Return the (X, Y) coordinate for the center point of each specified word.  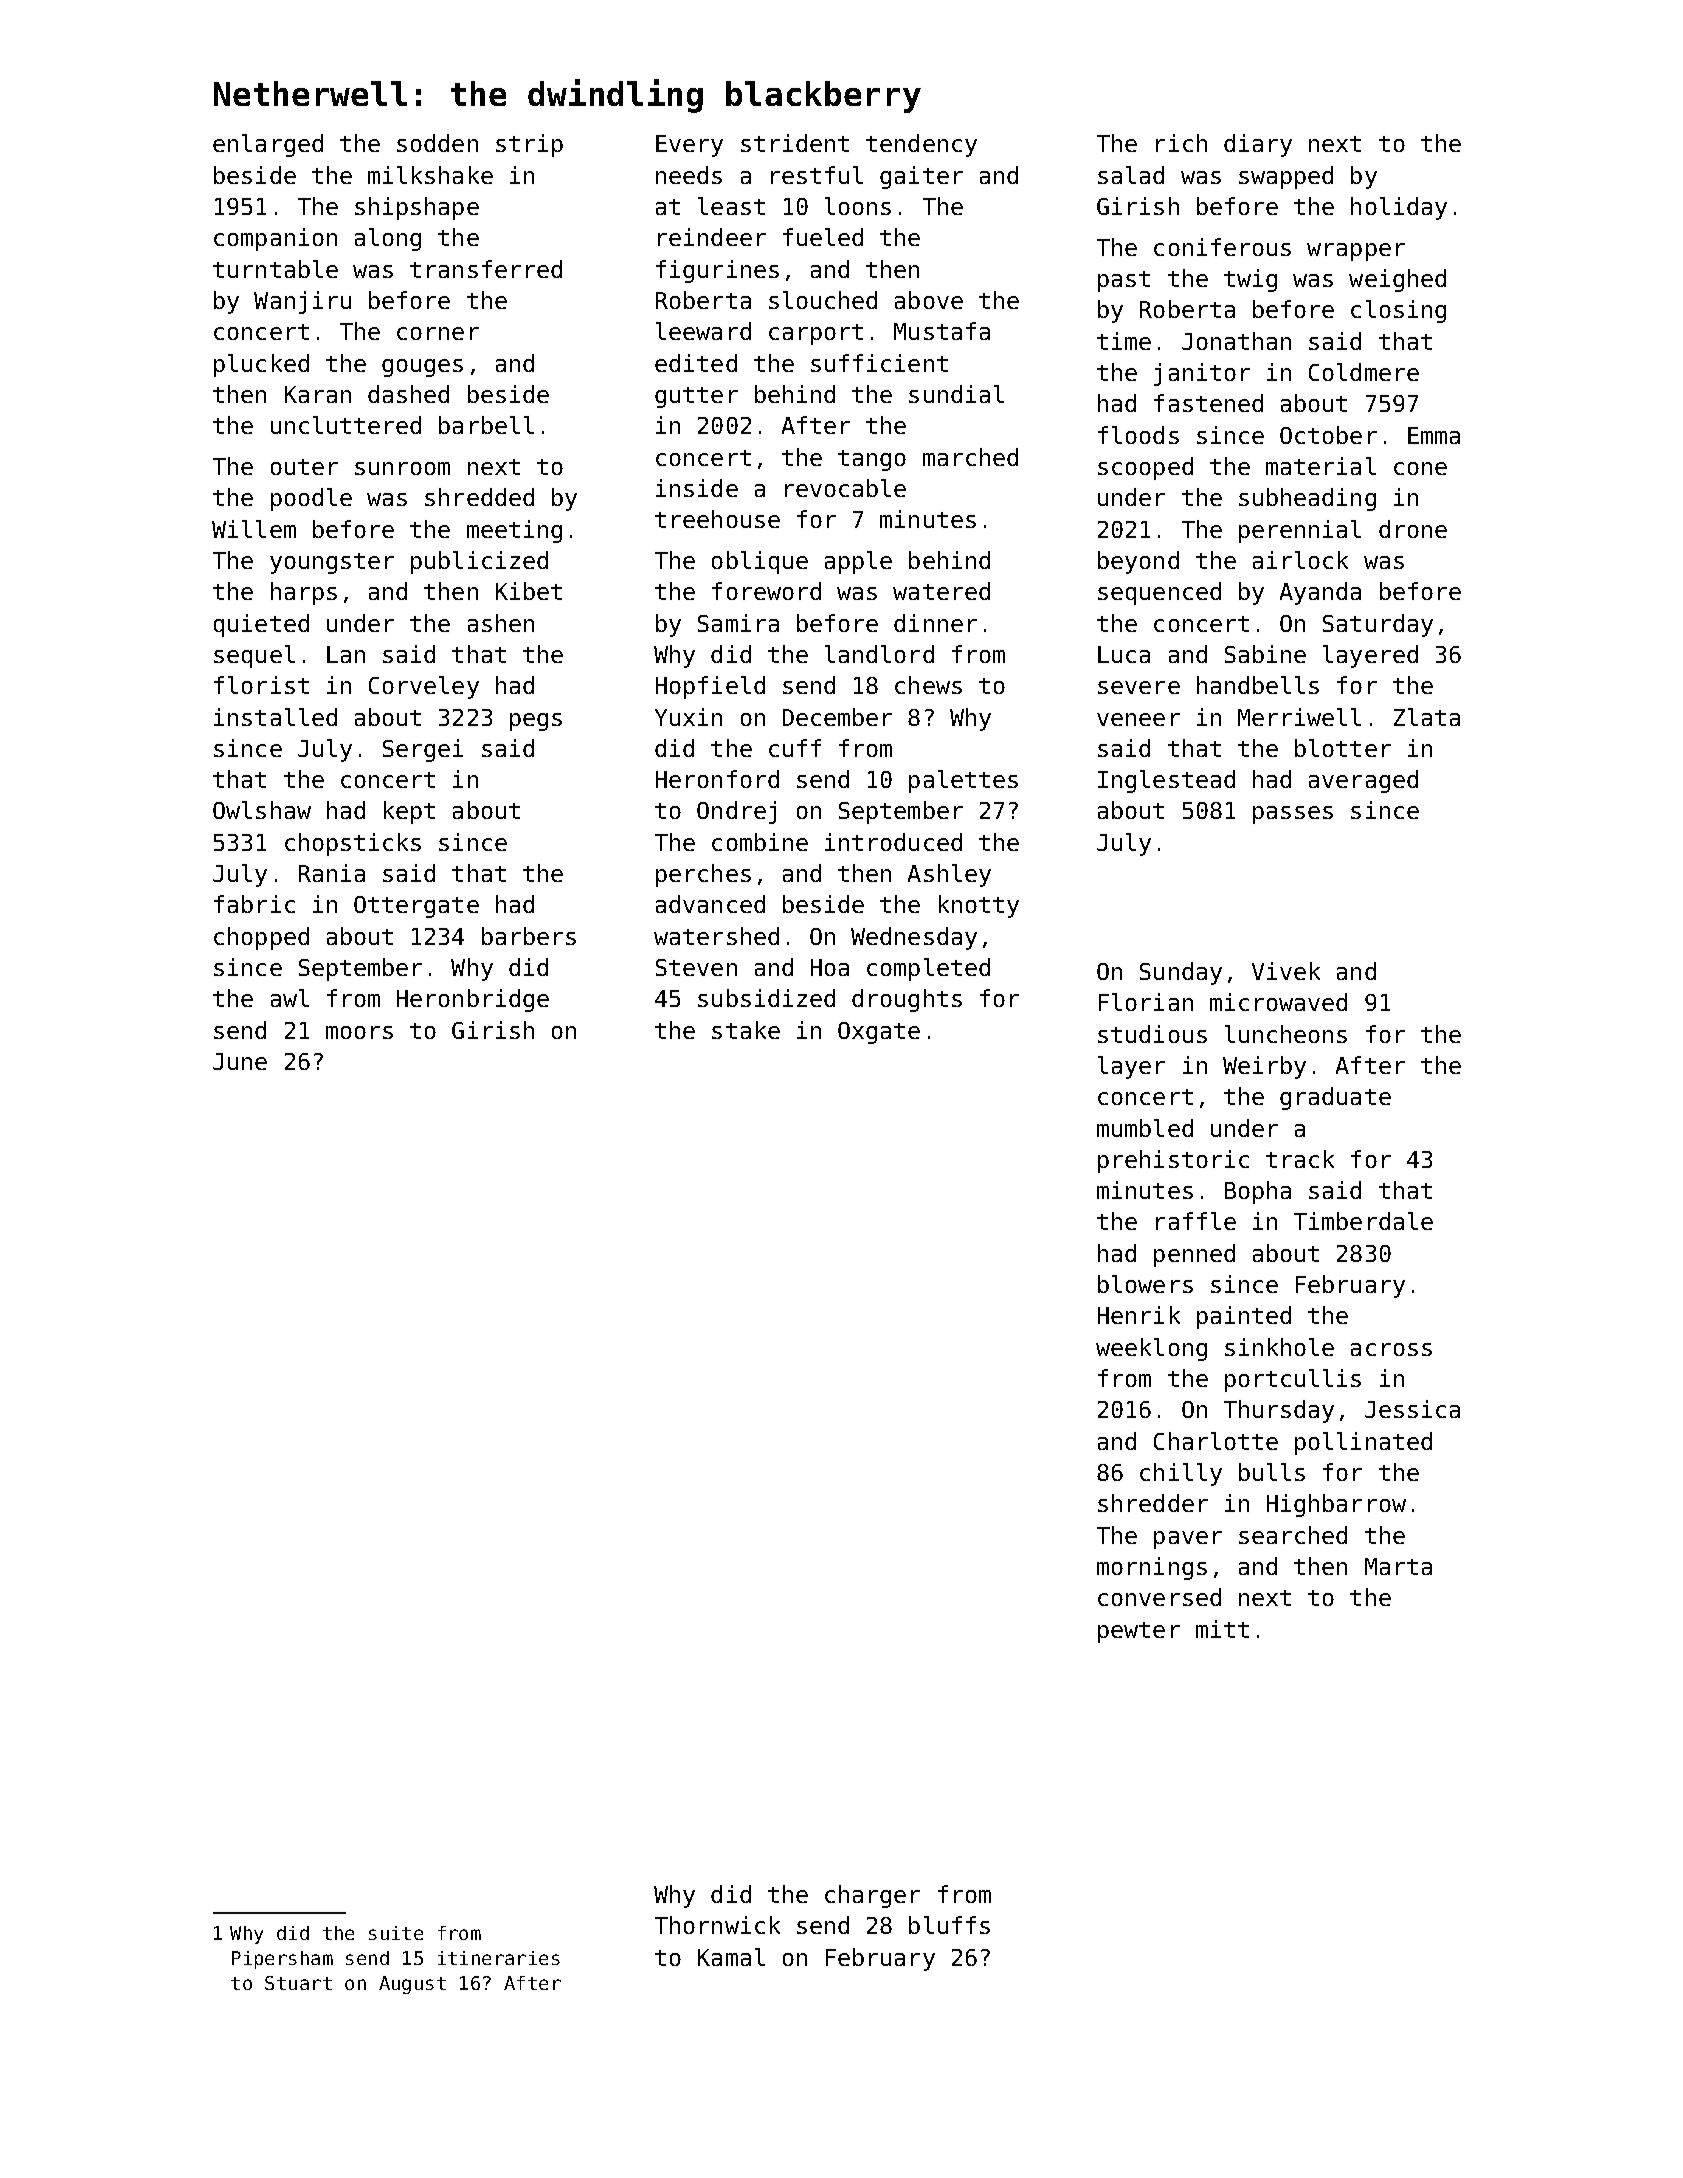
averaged (1363, 781)
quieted (261, 625)
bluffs (949, 1925)
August (412, 1985)
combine (760, 842)
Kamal (731, 1957)
